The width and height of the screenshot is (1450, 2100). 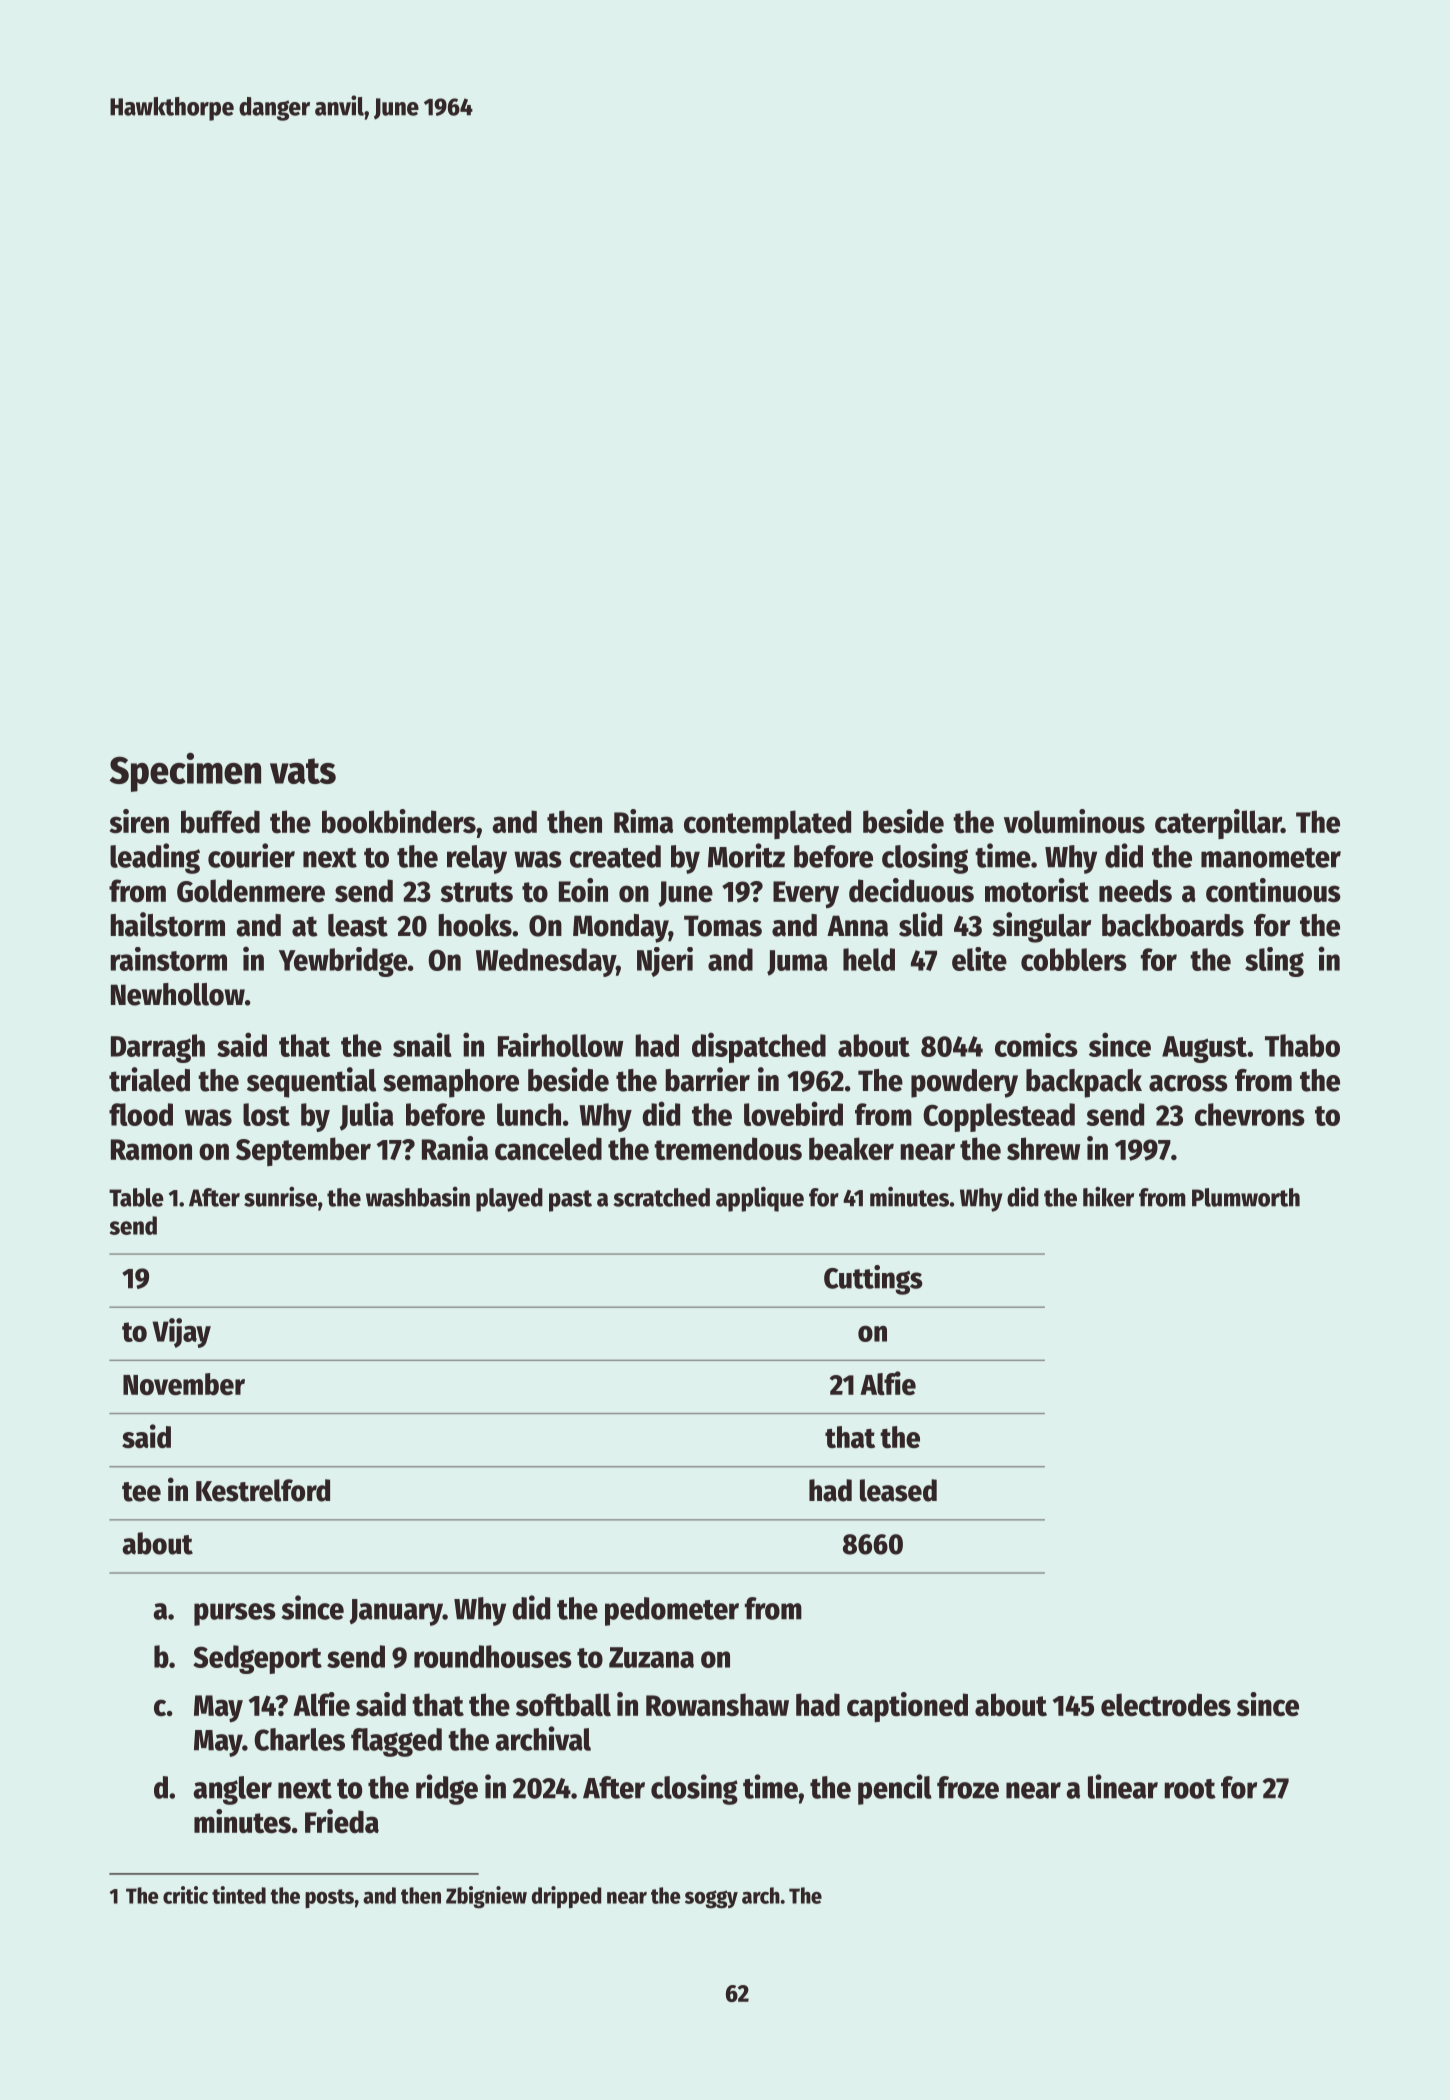 What do you see at coordinates (235, 1614) in the screenshot?
I see `purses` at bounding box center [235, 1614].
